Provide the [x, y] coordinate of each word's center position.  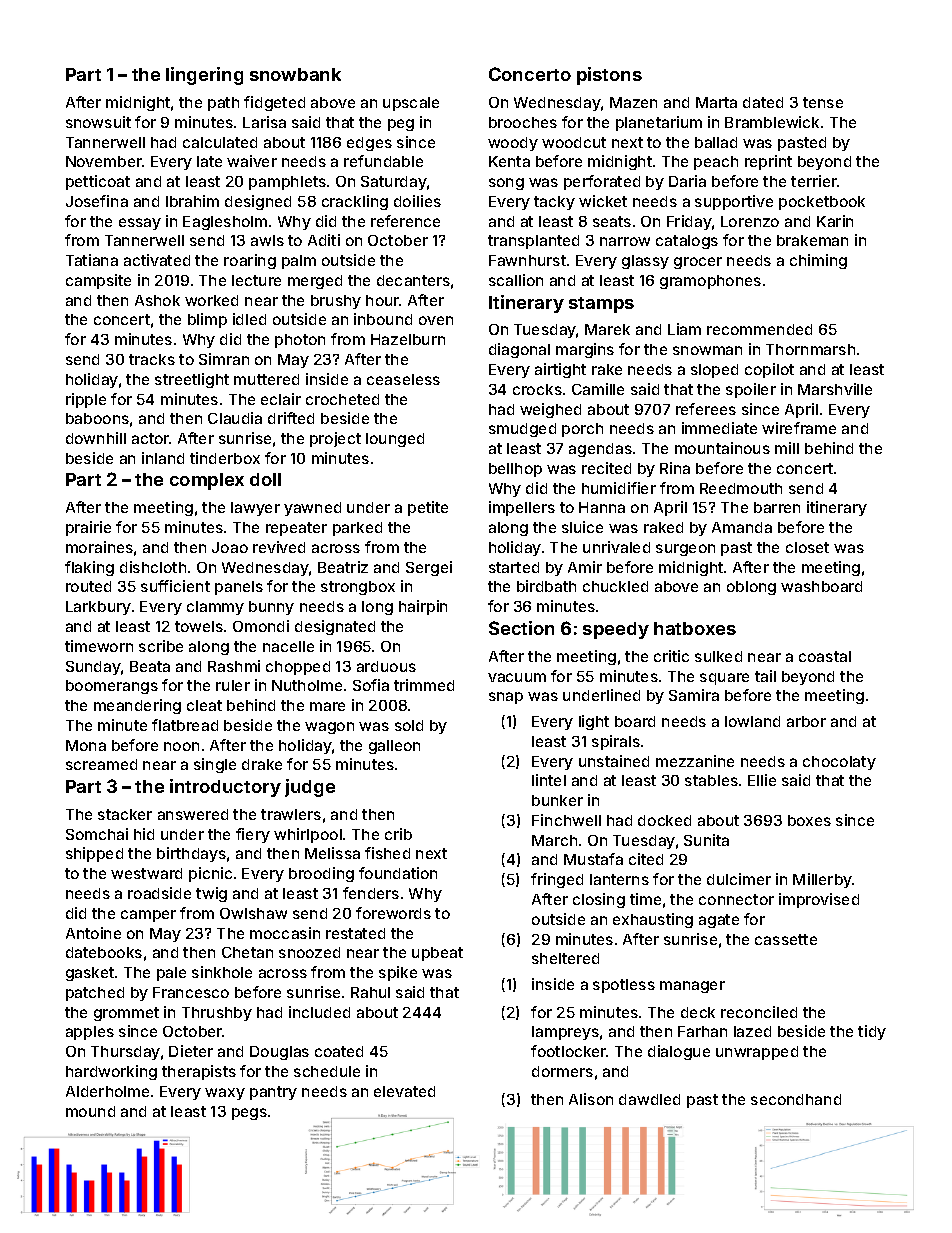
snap [506, 698]
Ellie [762, 780]
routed [88, 586]
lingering [204, 76]
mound [90, 1111]
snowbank [295, 74]
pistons [609, 76]
